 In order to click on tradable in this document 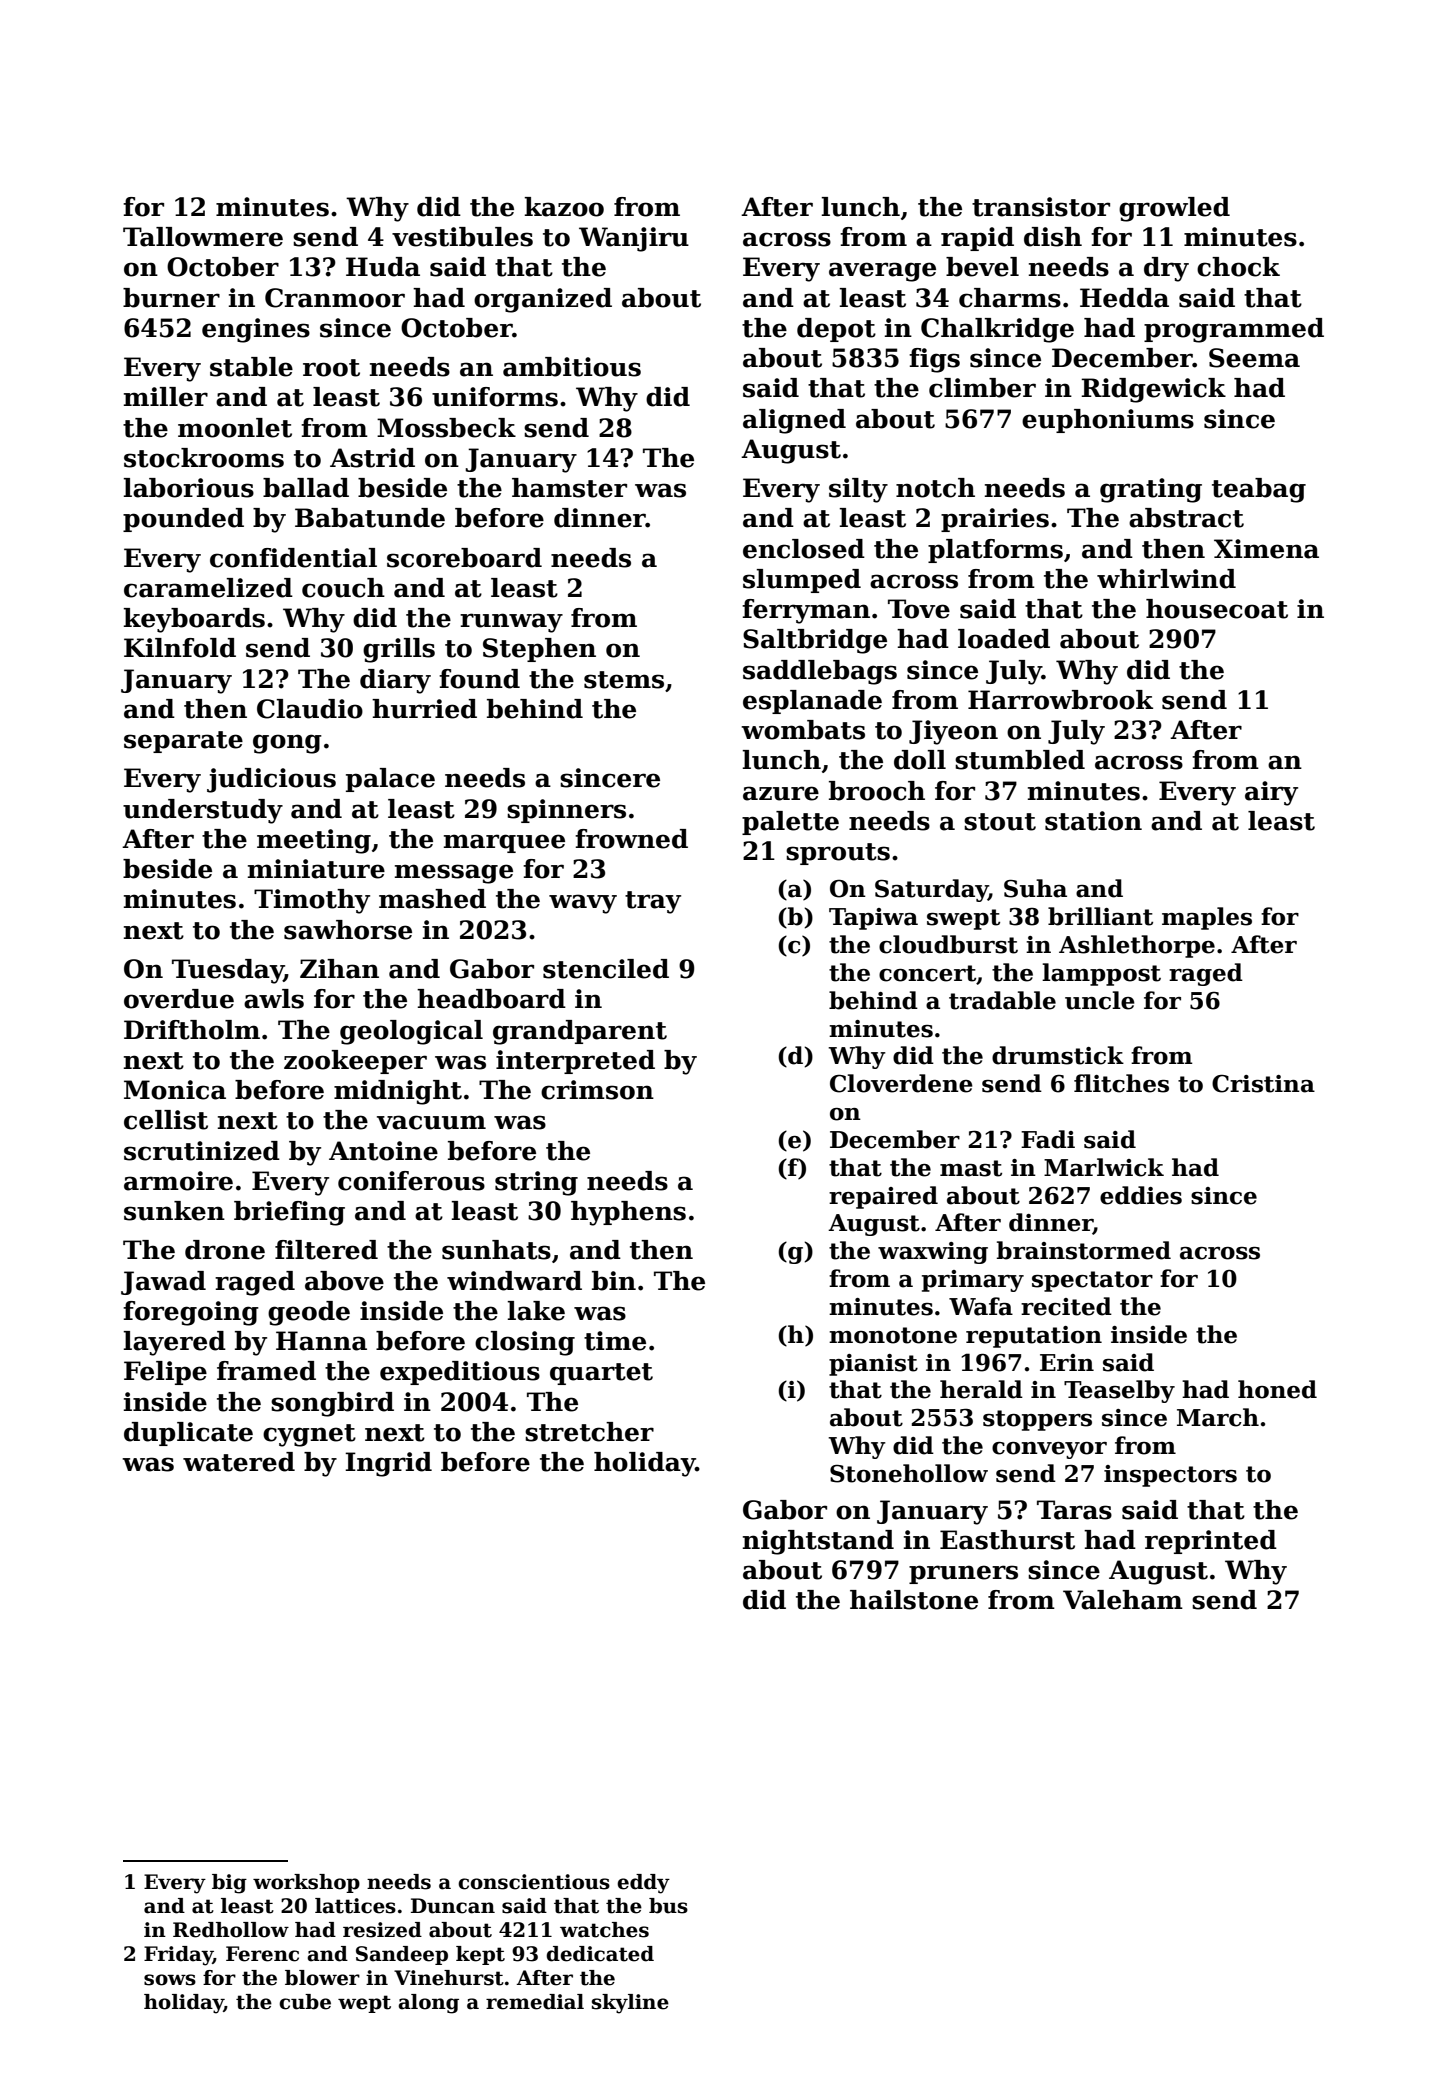, I will do `click(1002, 1000)`.
